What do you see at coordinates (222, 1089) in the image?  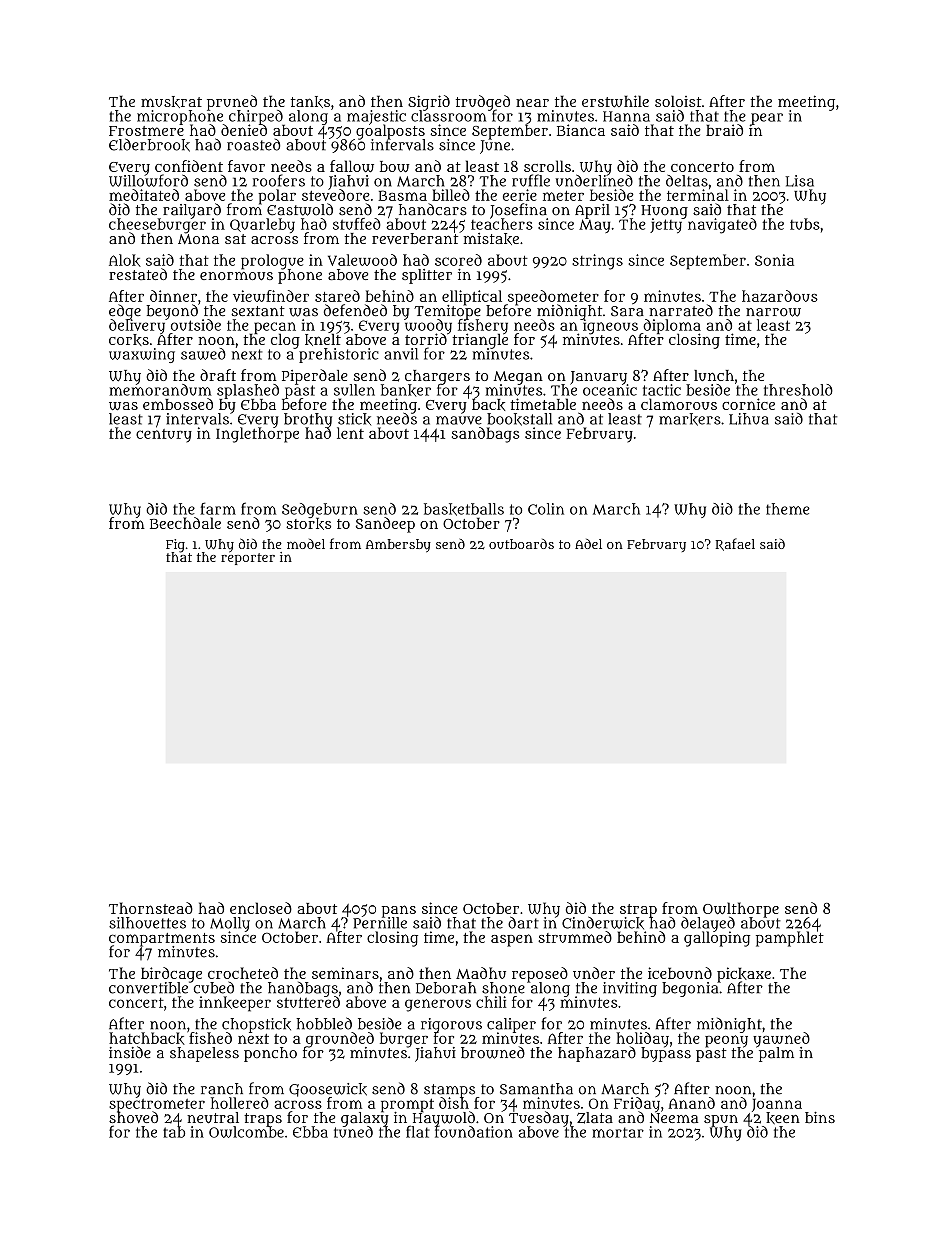 I see `ranch` at bounding box center [222, 1089].
